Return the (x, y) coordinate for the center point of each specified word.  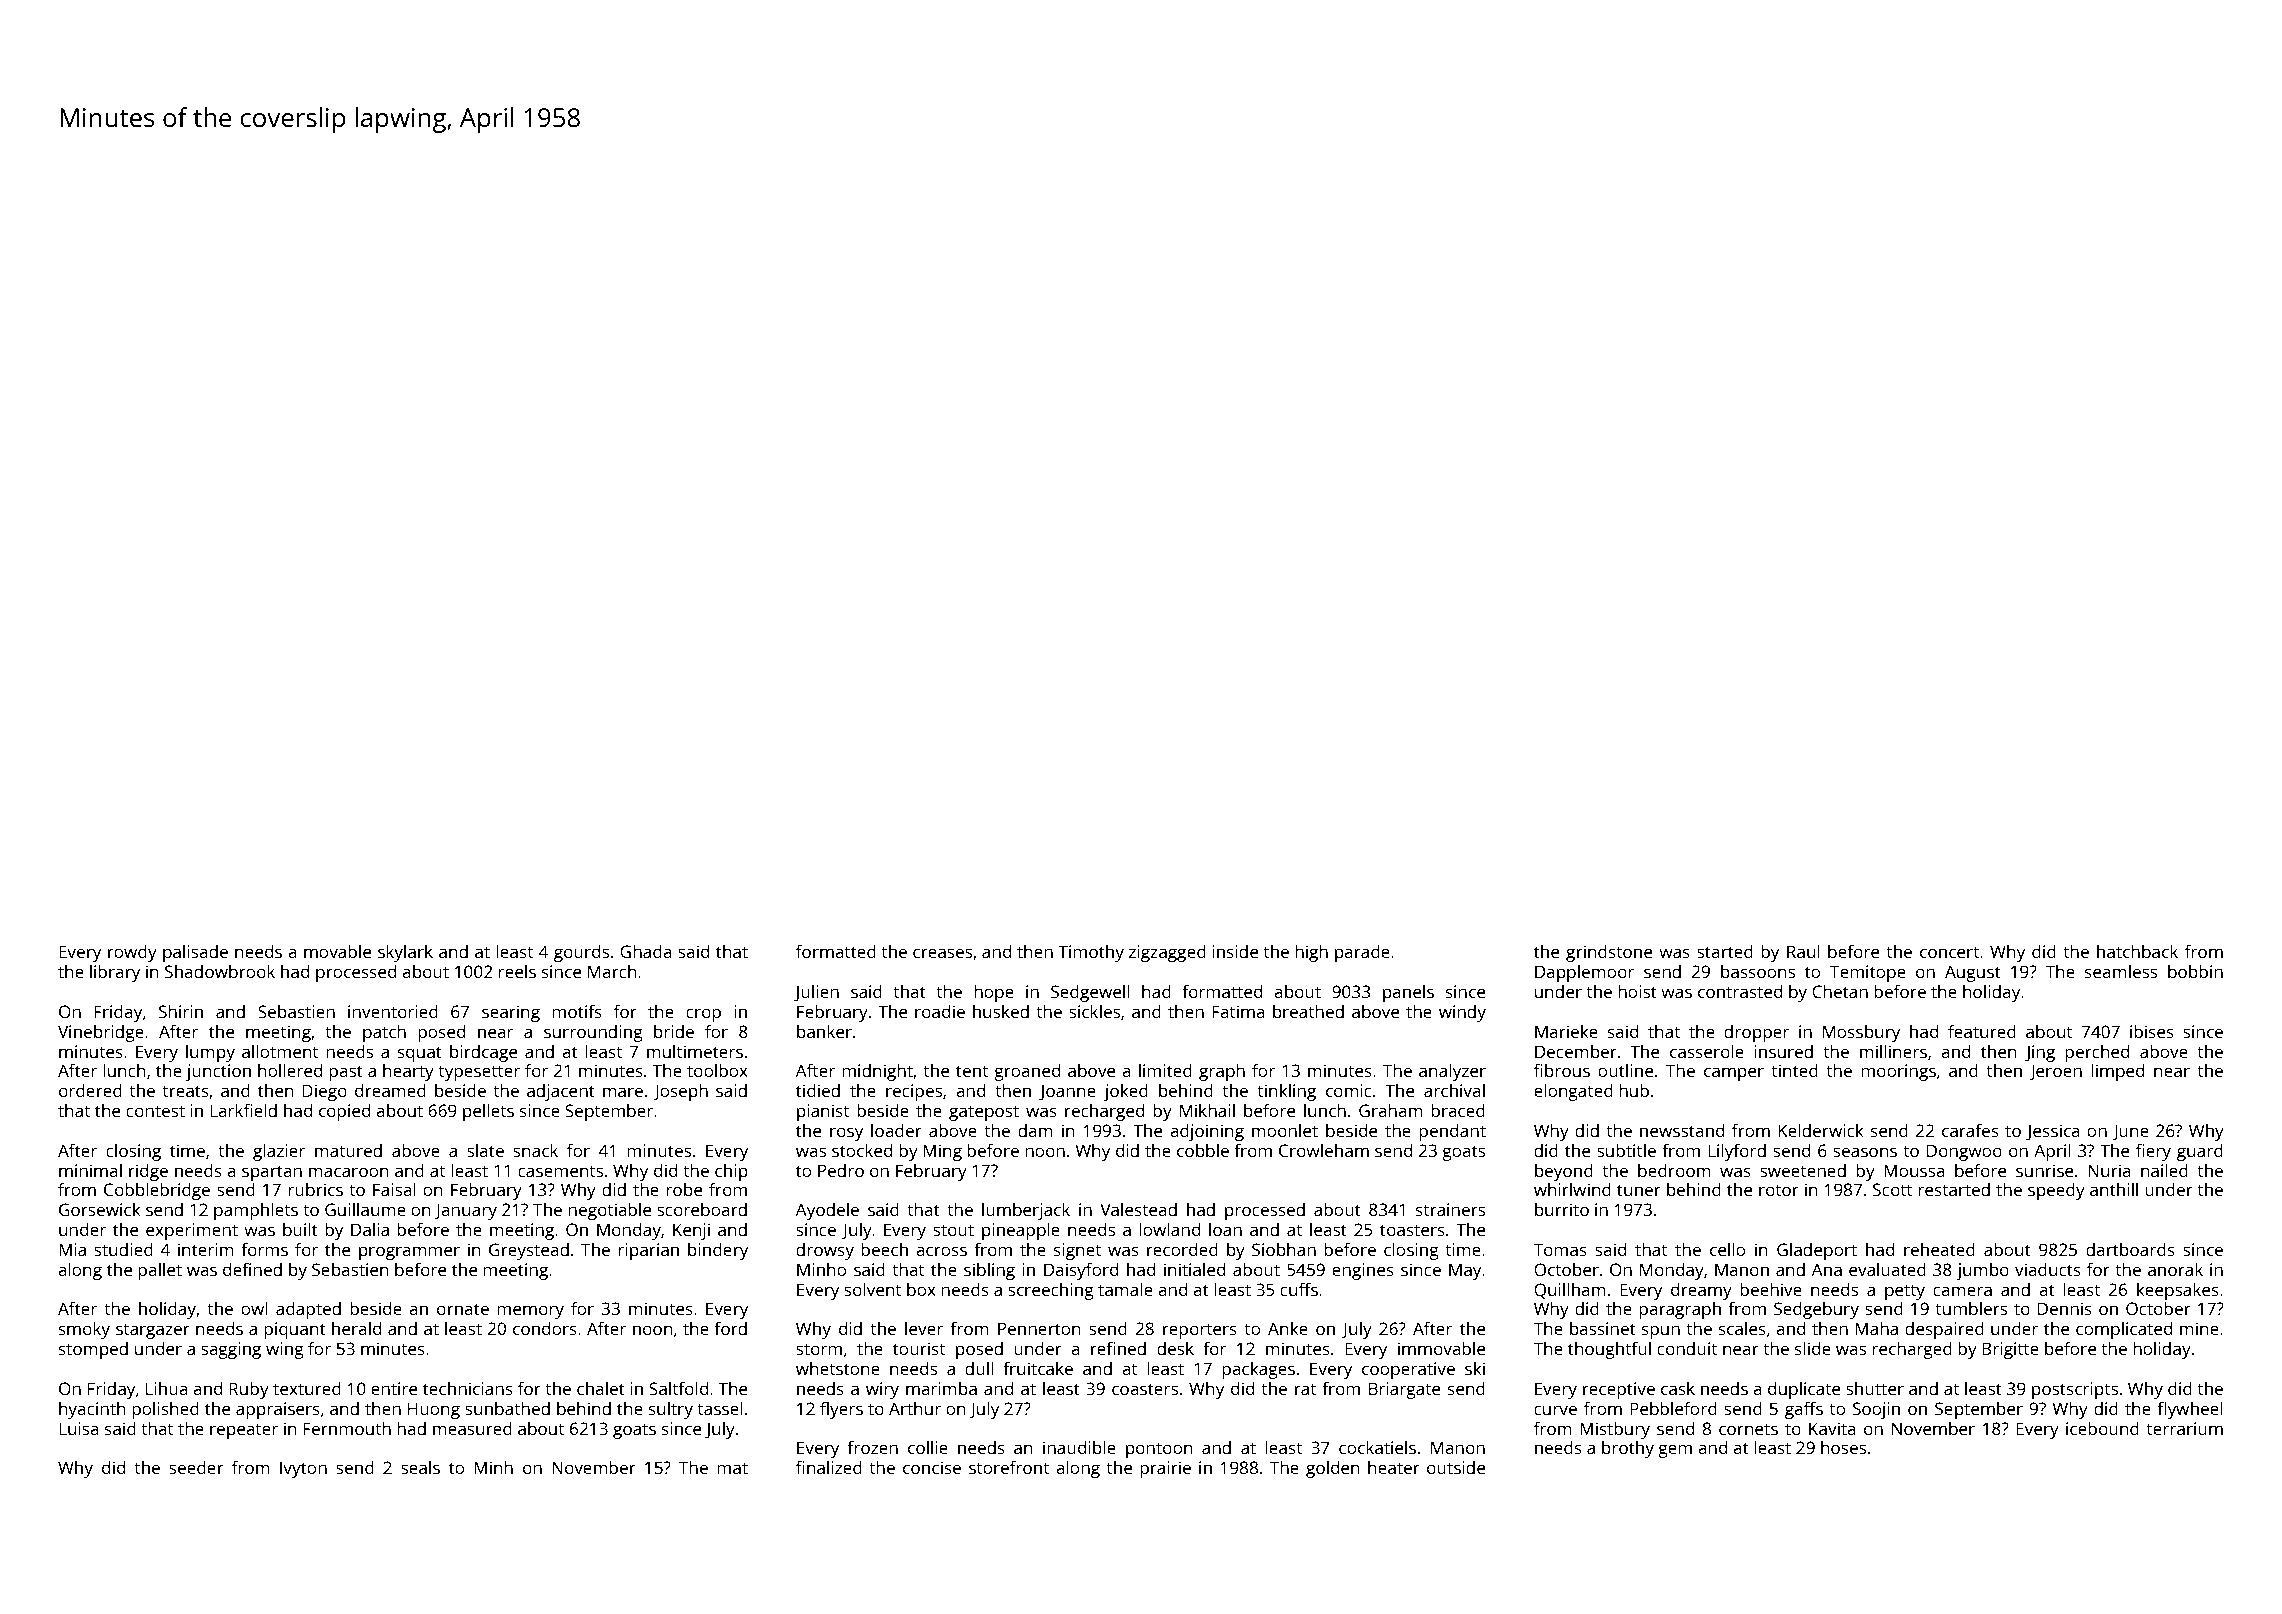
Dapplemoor (1584, 973)
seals (420, 1467)
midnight (877, 1072)
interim (206, 1249)
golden (1333, 1469)
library (115, 973)
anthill (2114, 1189)
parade (1362, 953)
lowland (1169, 1229)
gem (1675, 1451)
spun (1661, 1332)
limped (2117, 1072)
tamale (1125, 1289)
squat (420, 1054)
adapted (308, 1310)
